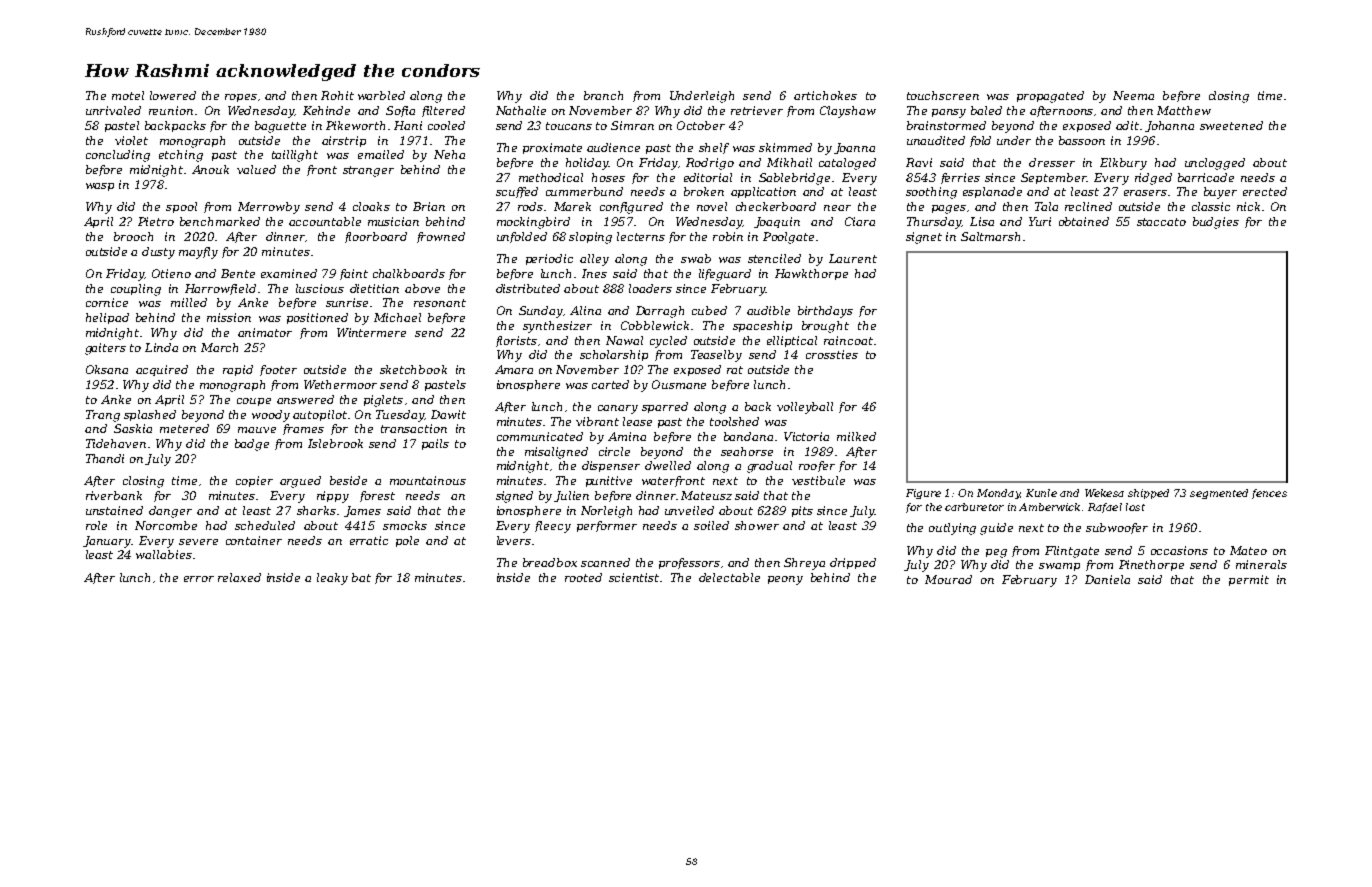 The height and width of the screenshot is (887, 1372). Describe the element at coordinates (107, 302) in the screenshot. I see `cornice` at that location.
